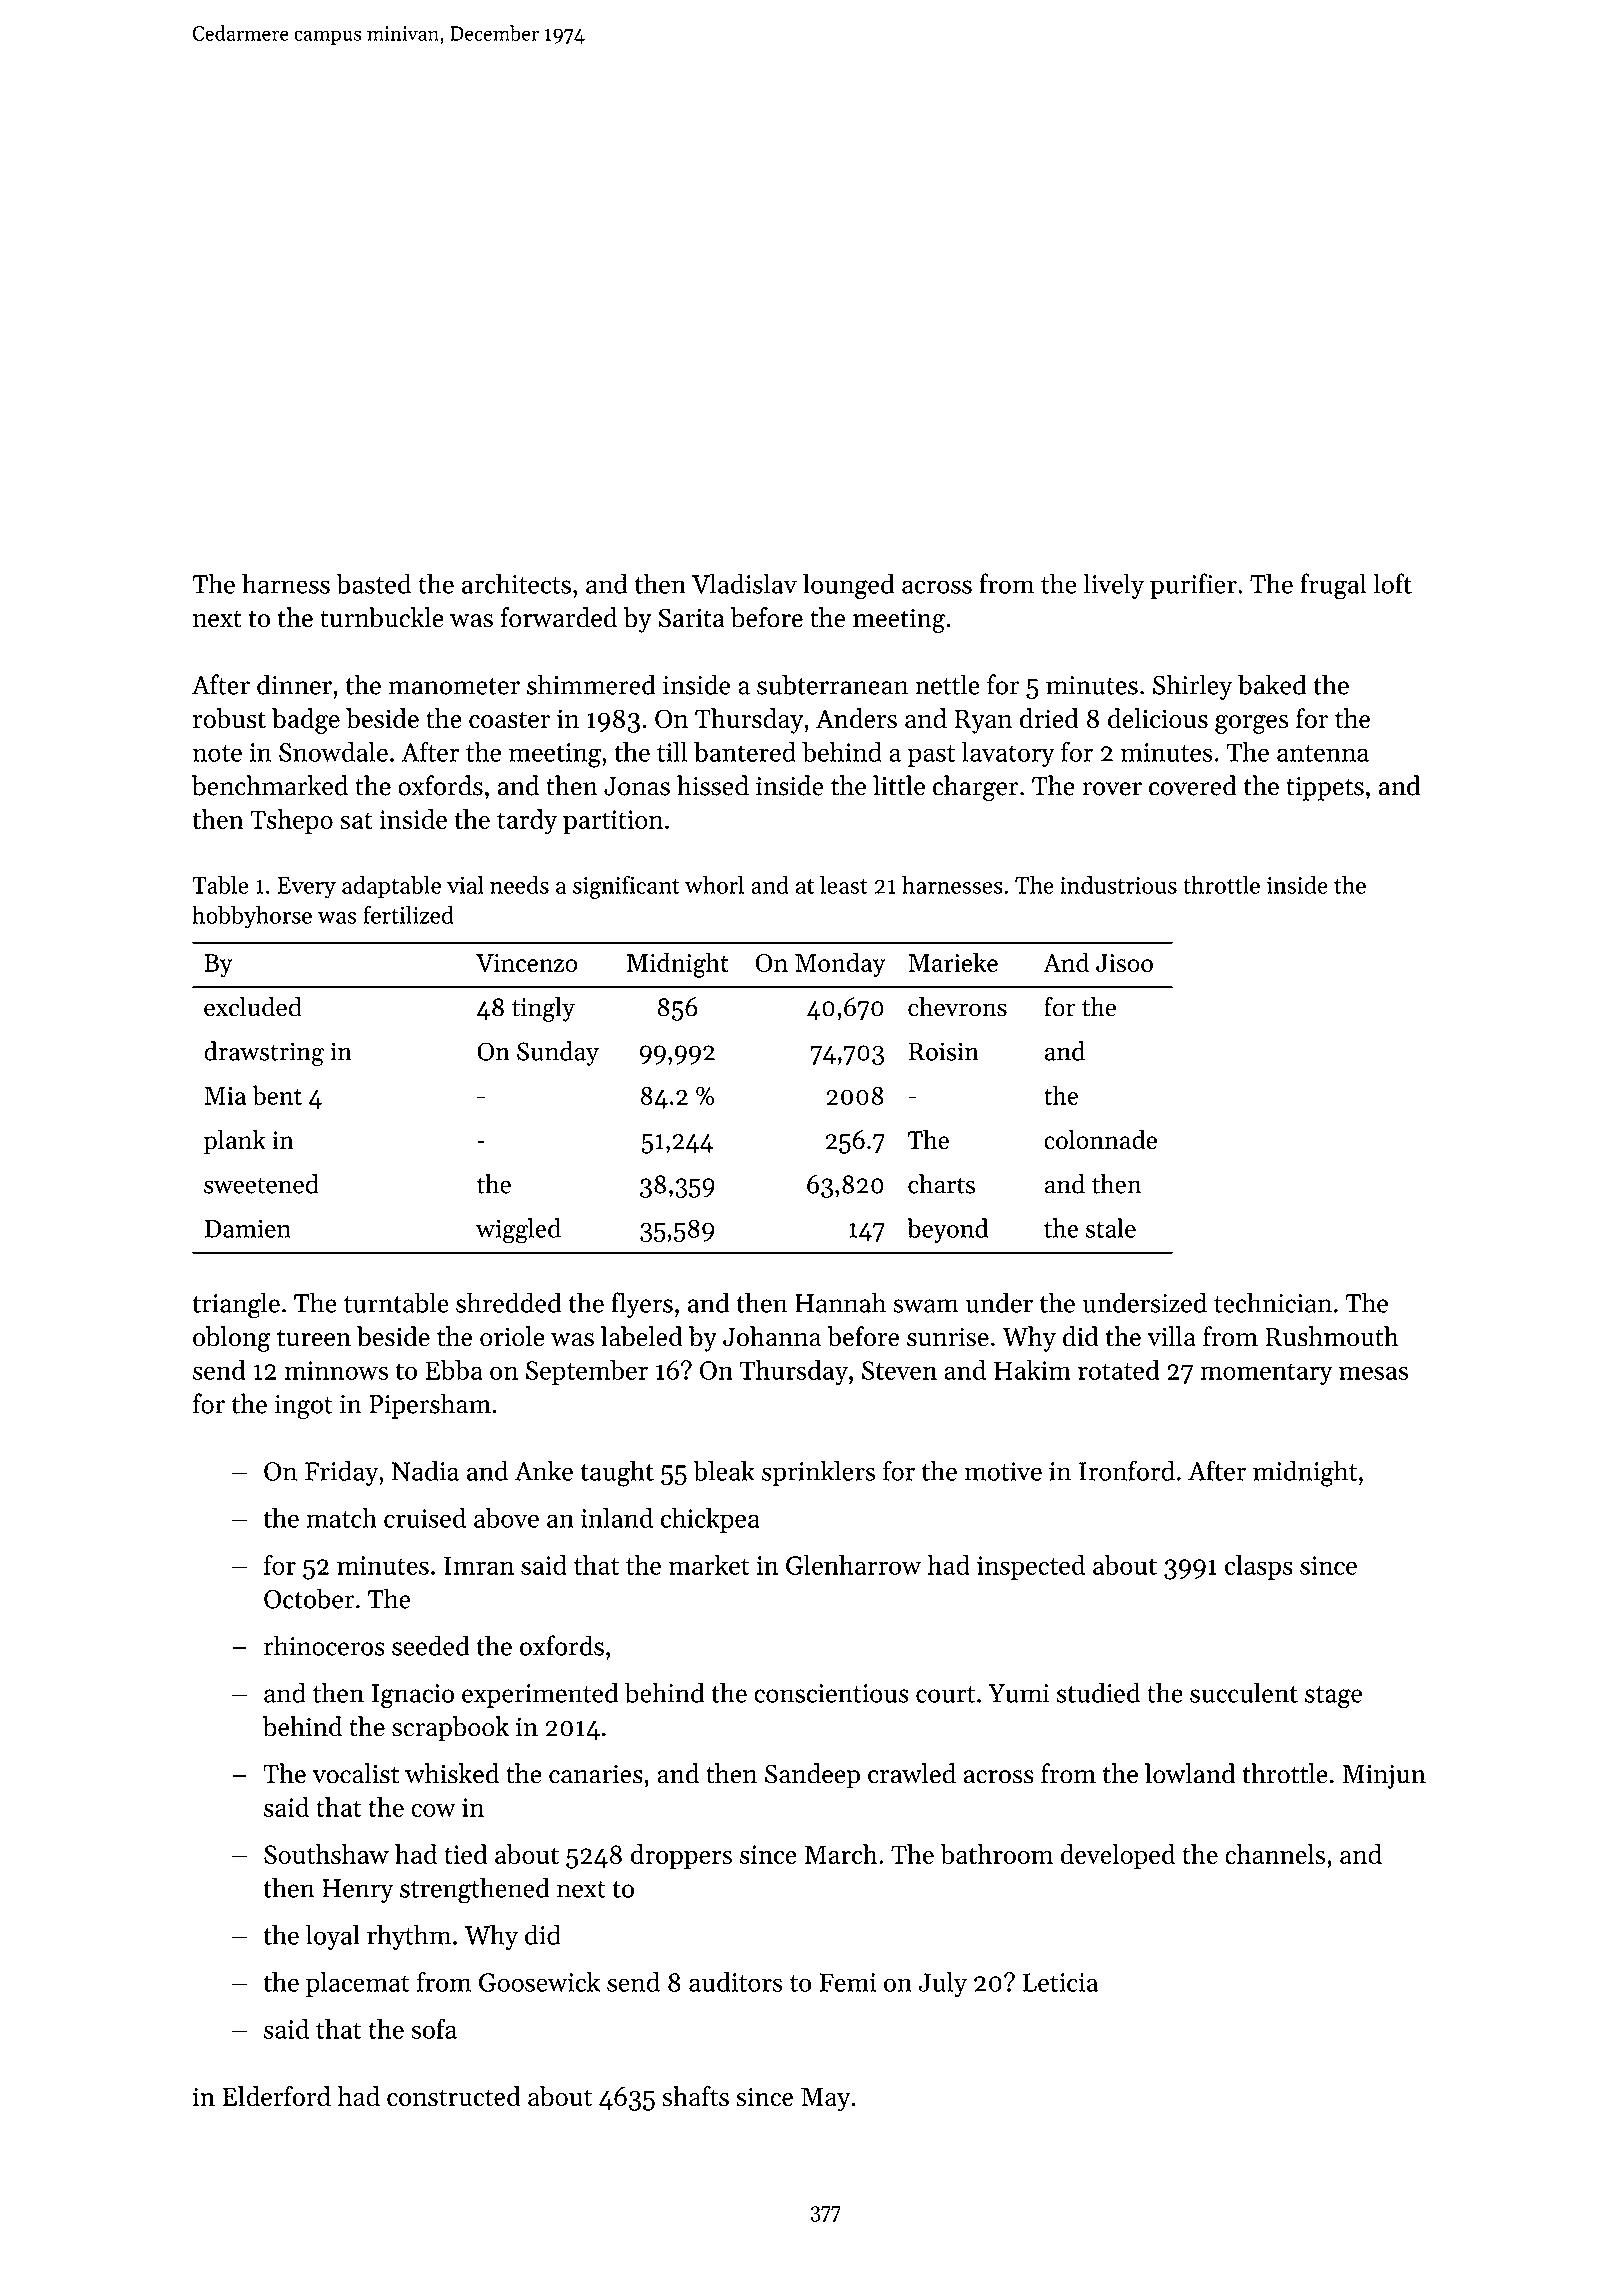 This document has width=1620, height=2292. Describe the element at coordinates (1333, 1697) in the document. I see `stage` at that location.
